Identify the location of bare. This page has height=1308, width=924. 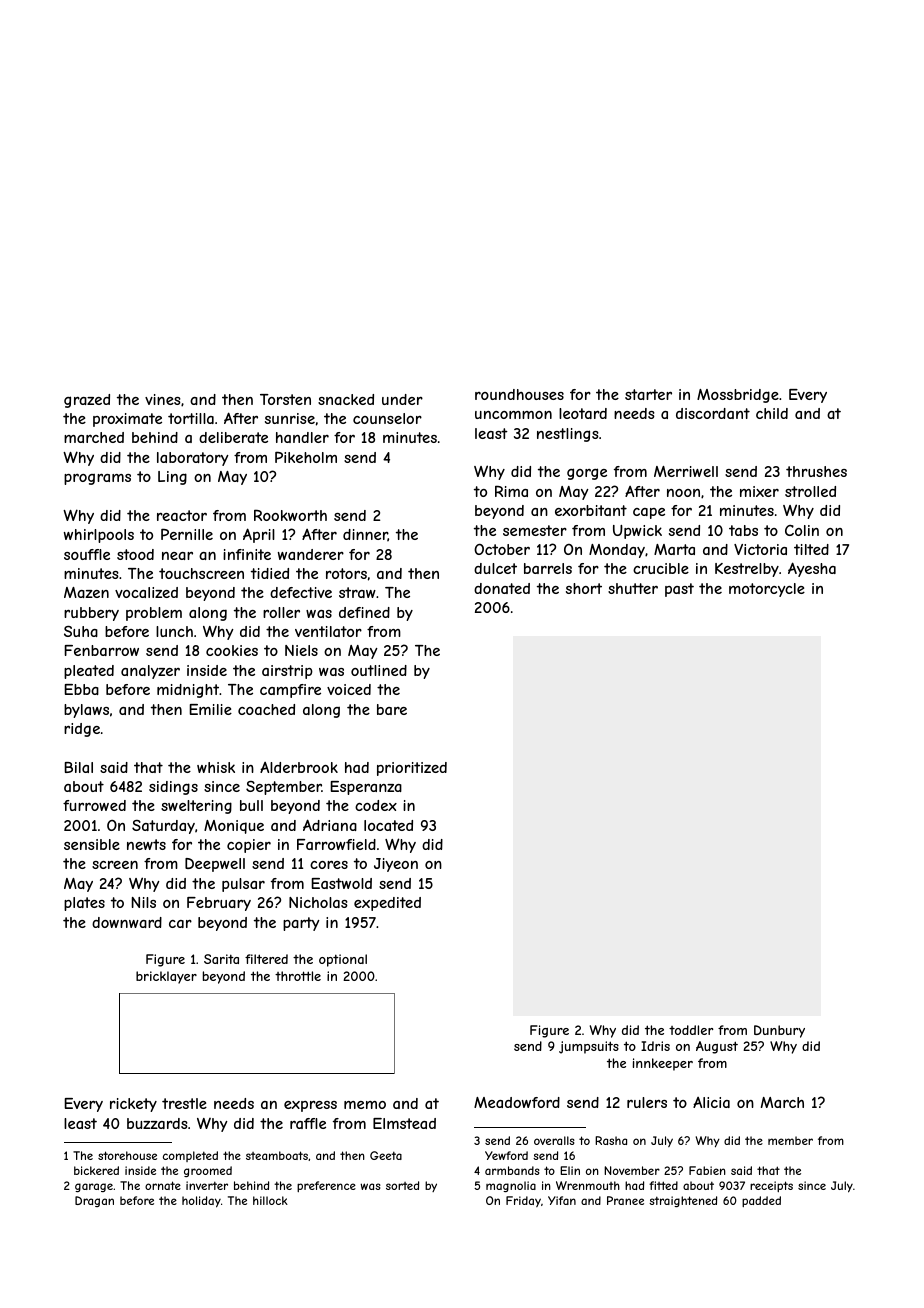
(392, 709).
